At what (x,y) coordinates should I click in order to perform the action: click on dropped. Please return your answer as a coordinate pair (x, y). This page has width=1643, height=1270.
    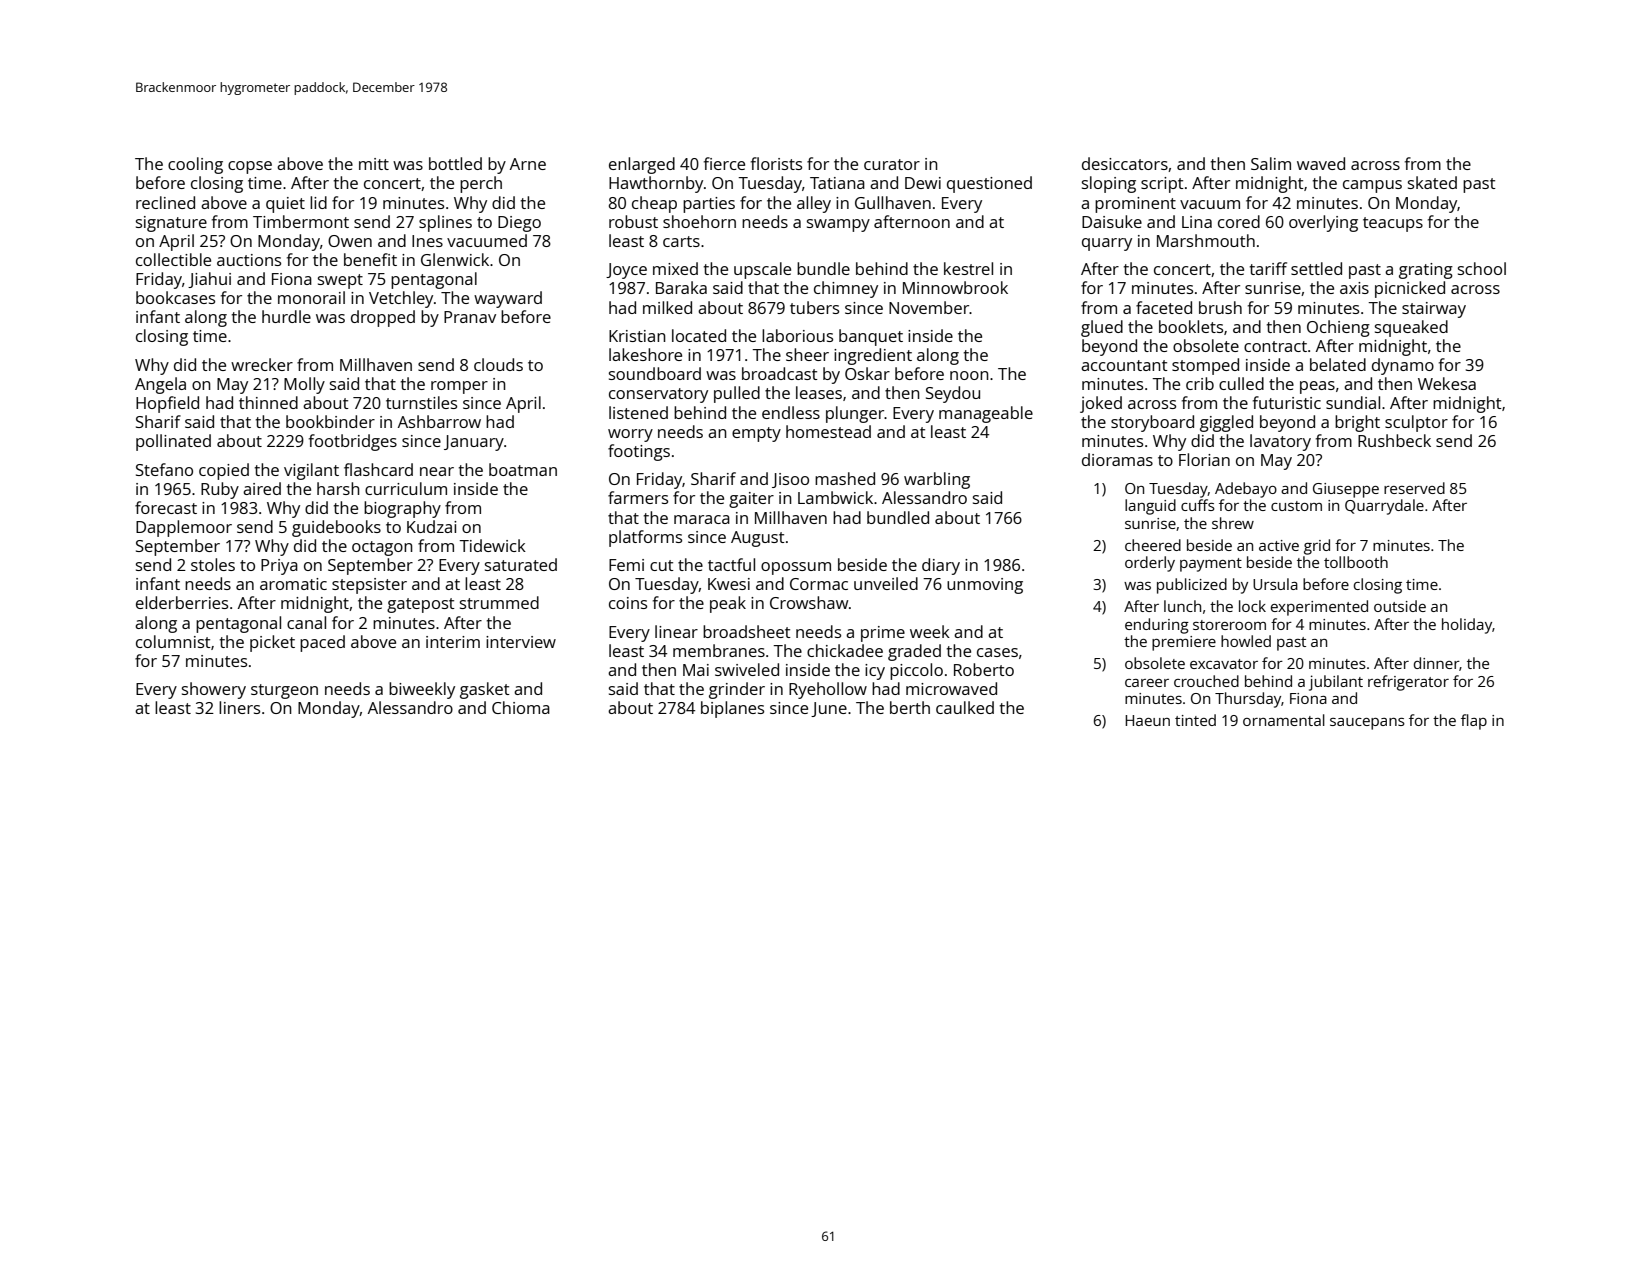
    Looking at the image, I should click on (383, 318).
